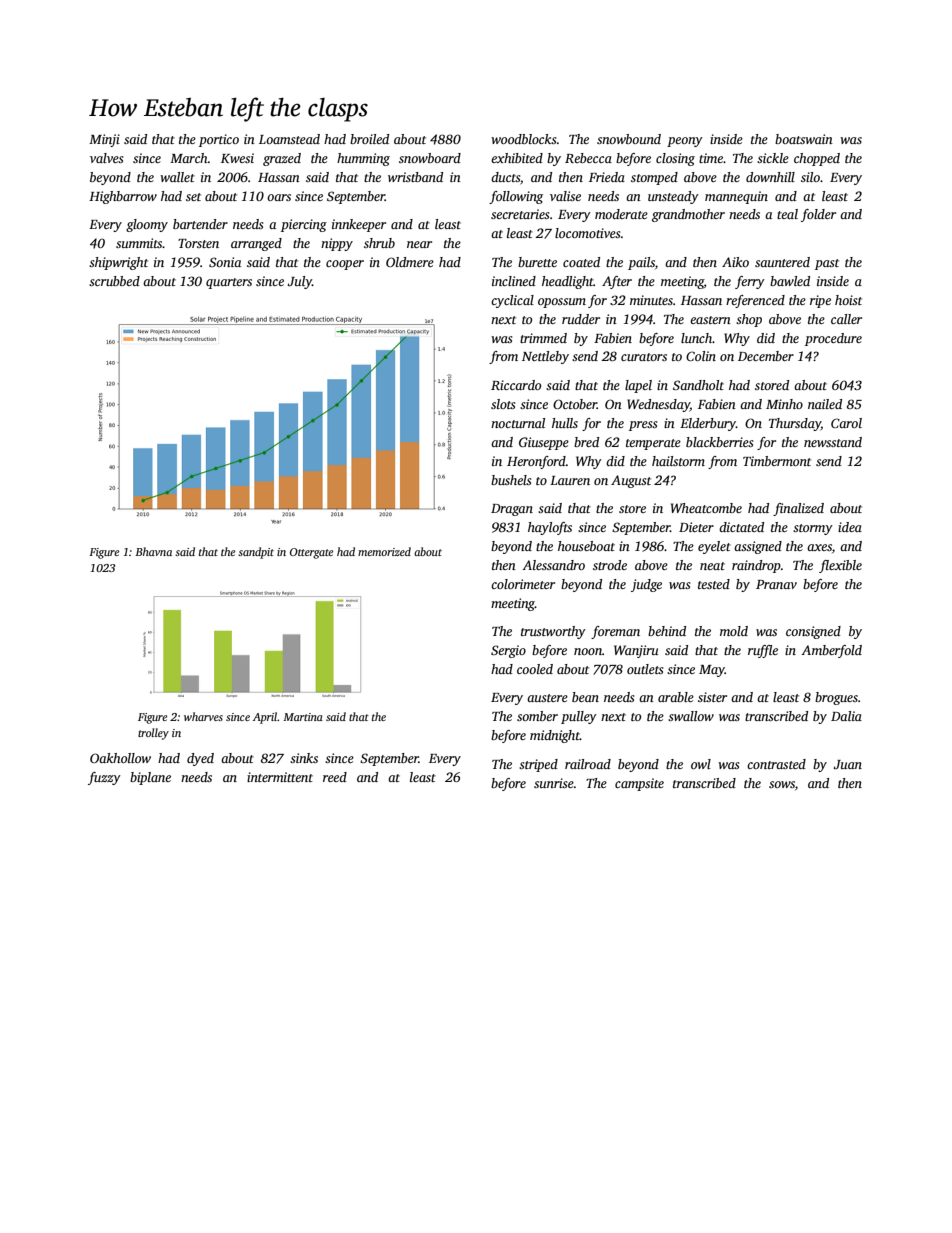  Describe the element at coordinates (512, 510) in the screenshot. I see `Dragan` at that location.
